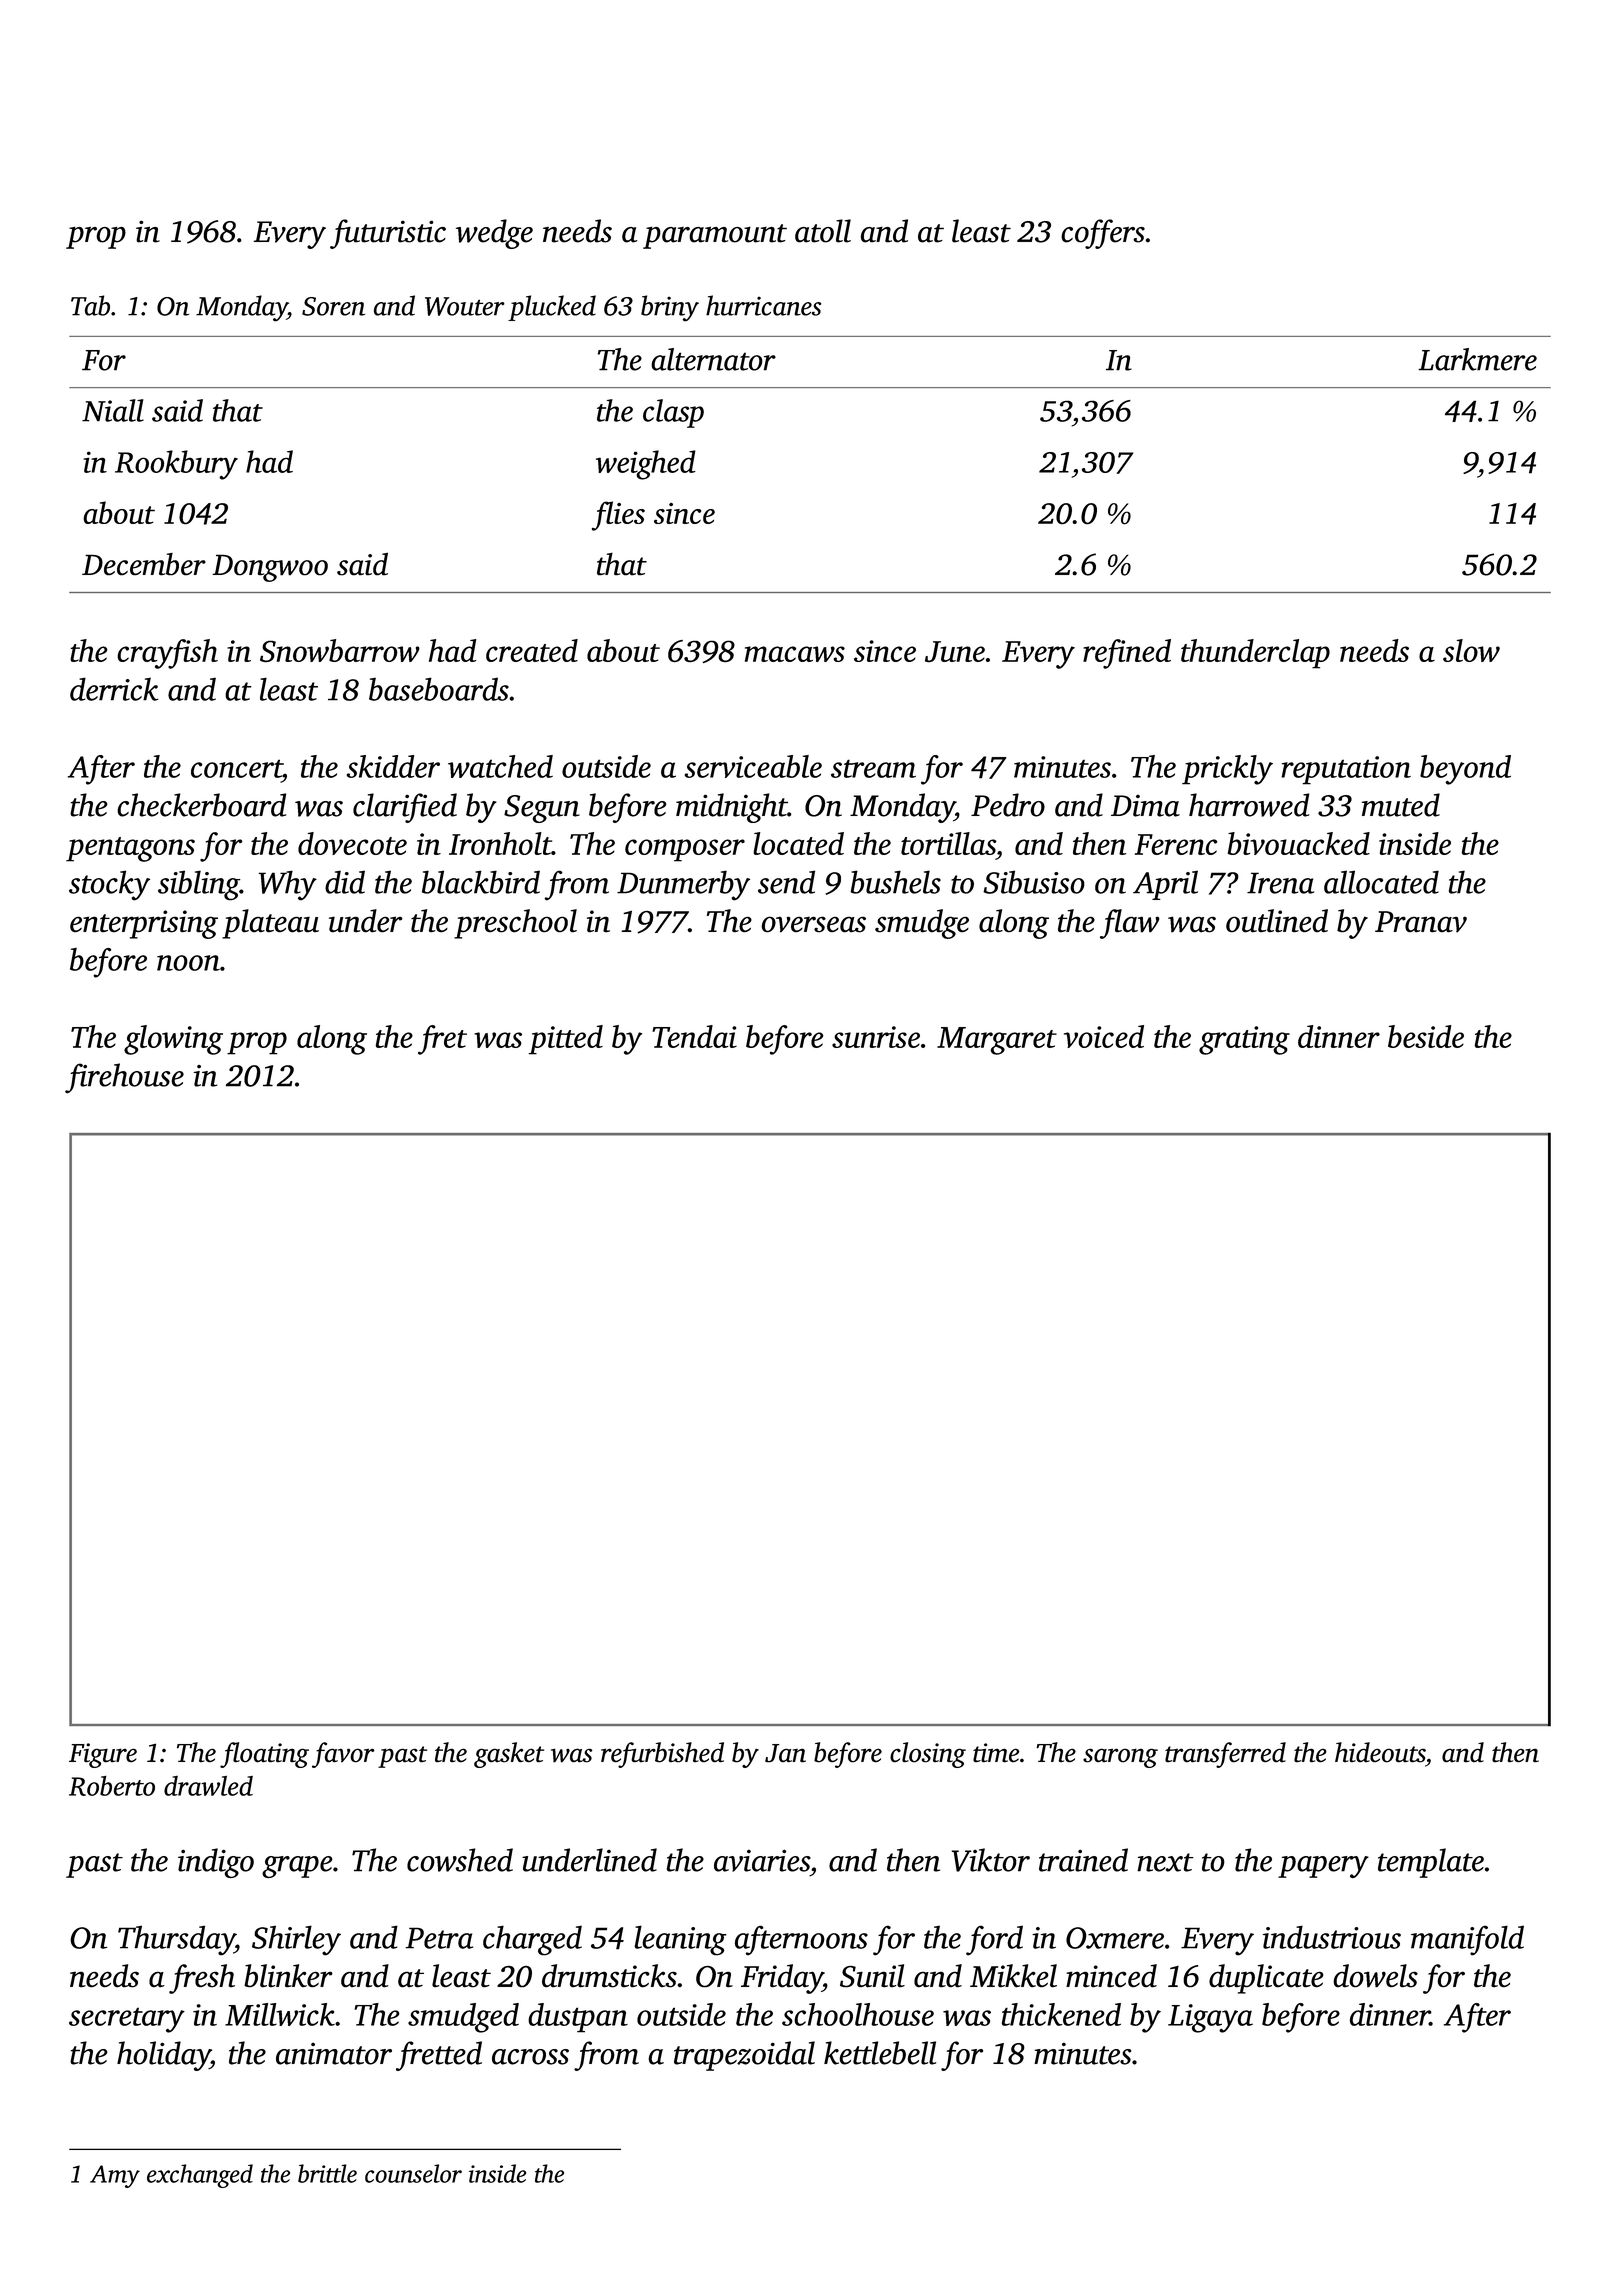 The image size is (1620, 2292). I want to click on hideouts, so click(1380, 1752).
